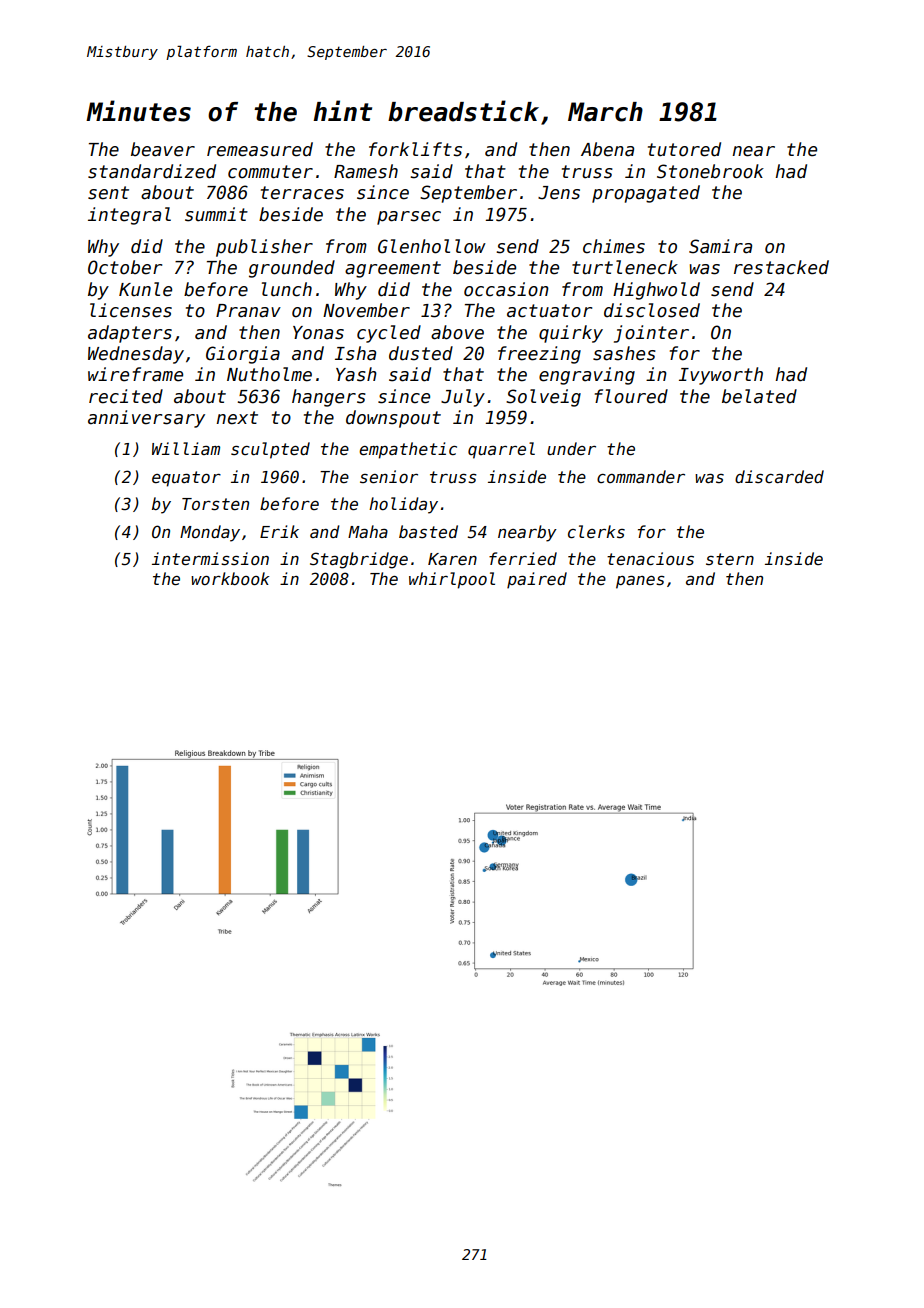  I want to click on parsec, so click(409, 218).
